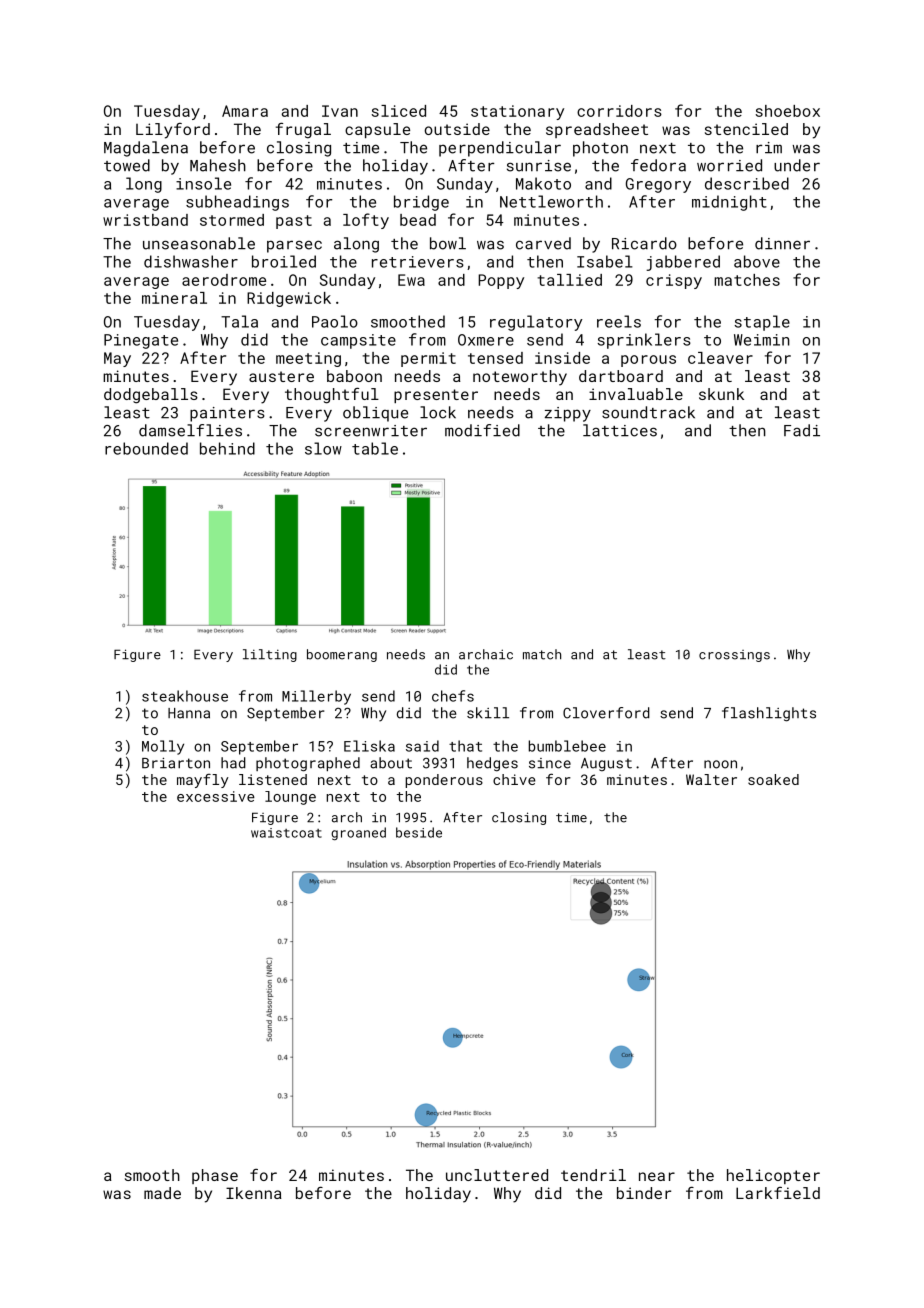 The image size is (924, 1308). What do you see at coordinates (734, 656) in the image?
I see `crossings` at bounding box center [734, 656].
